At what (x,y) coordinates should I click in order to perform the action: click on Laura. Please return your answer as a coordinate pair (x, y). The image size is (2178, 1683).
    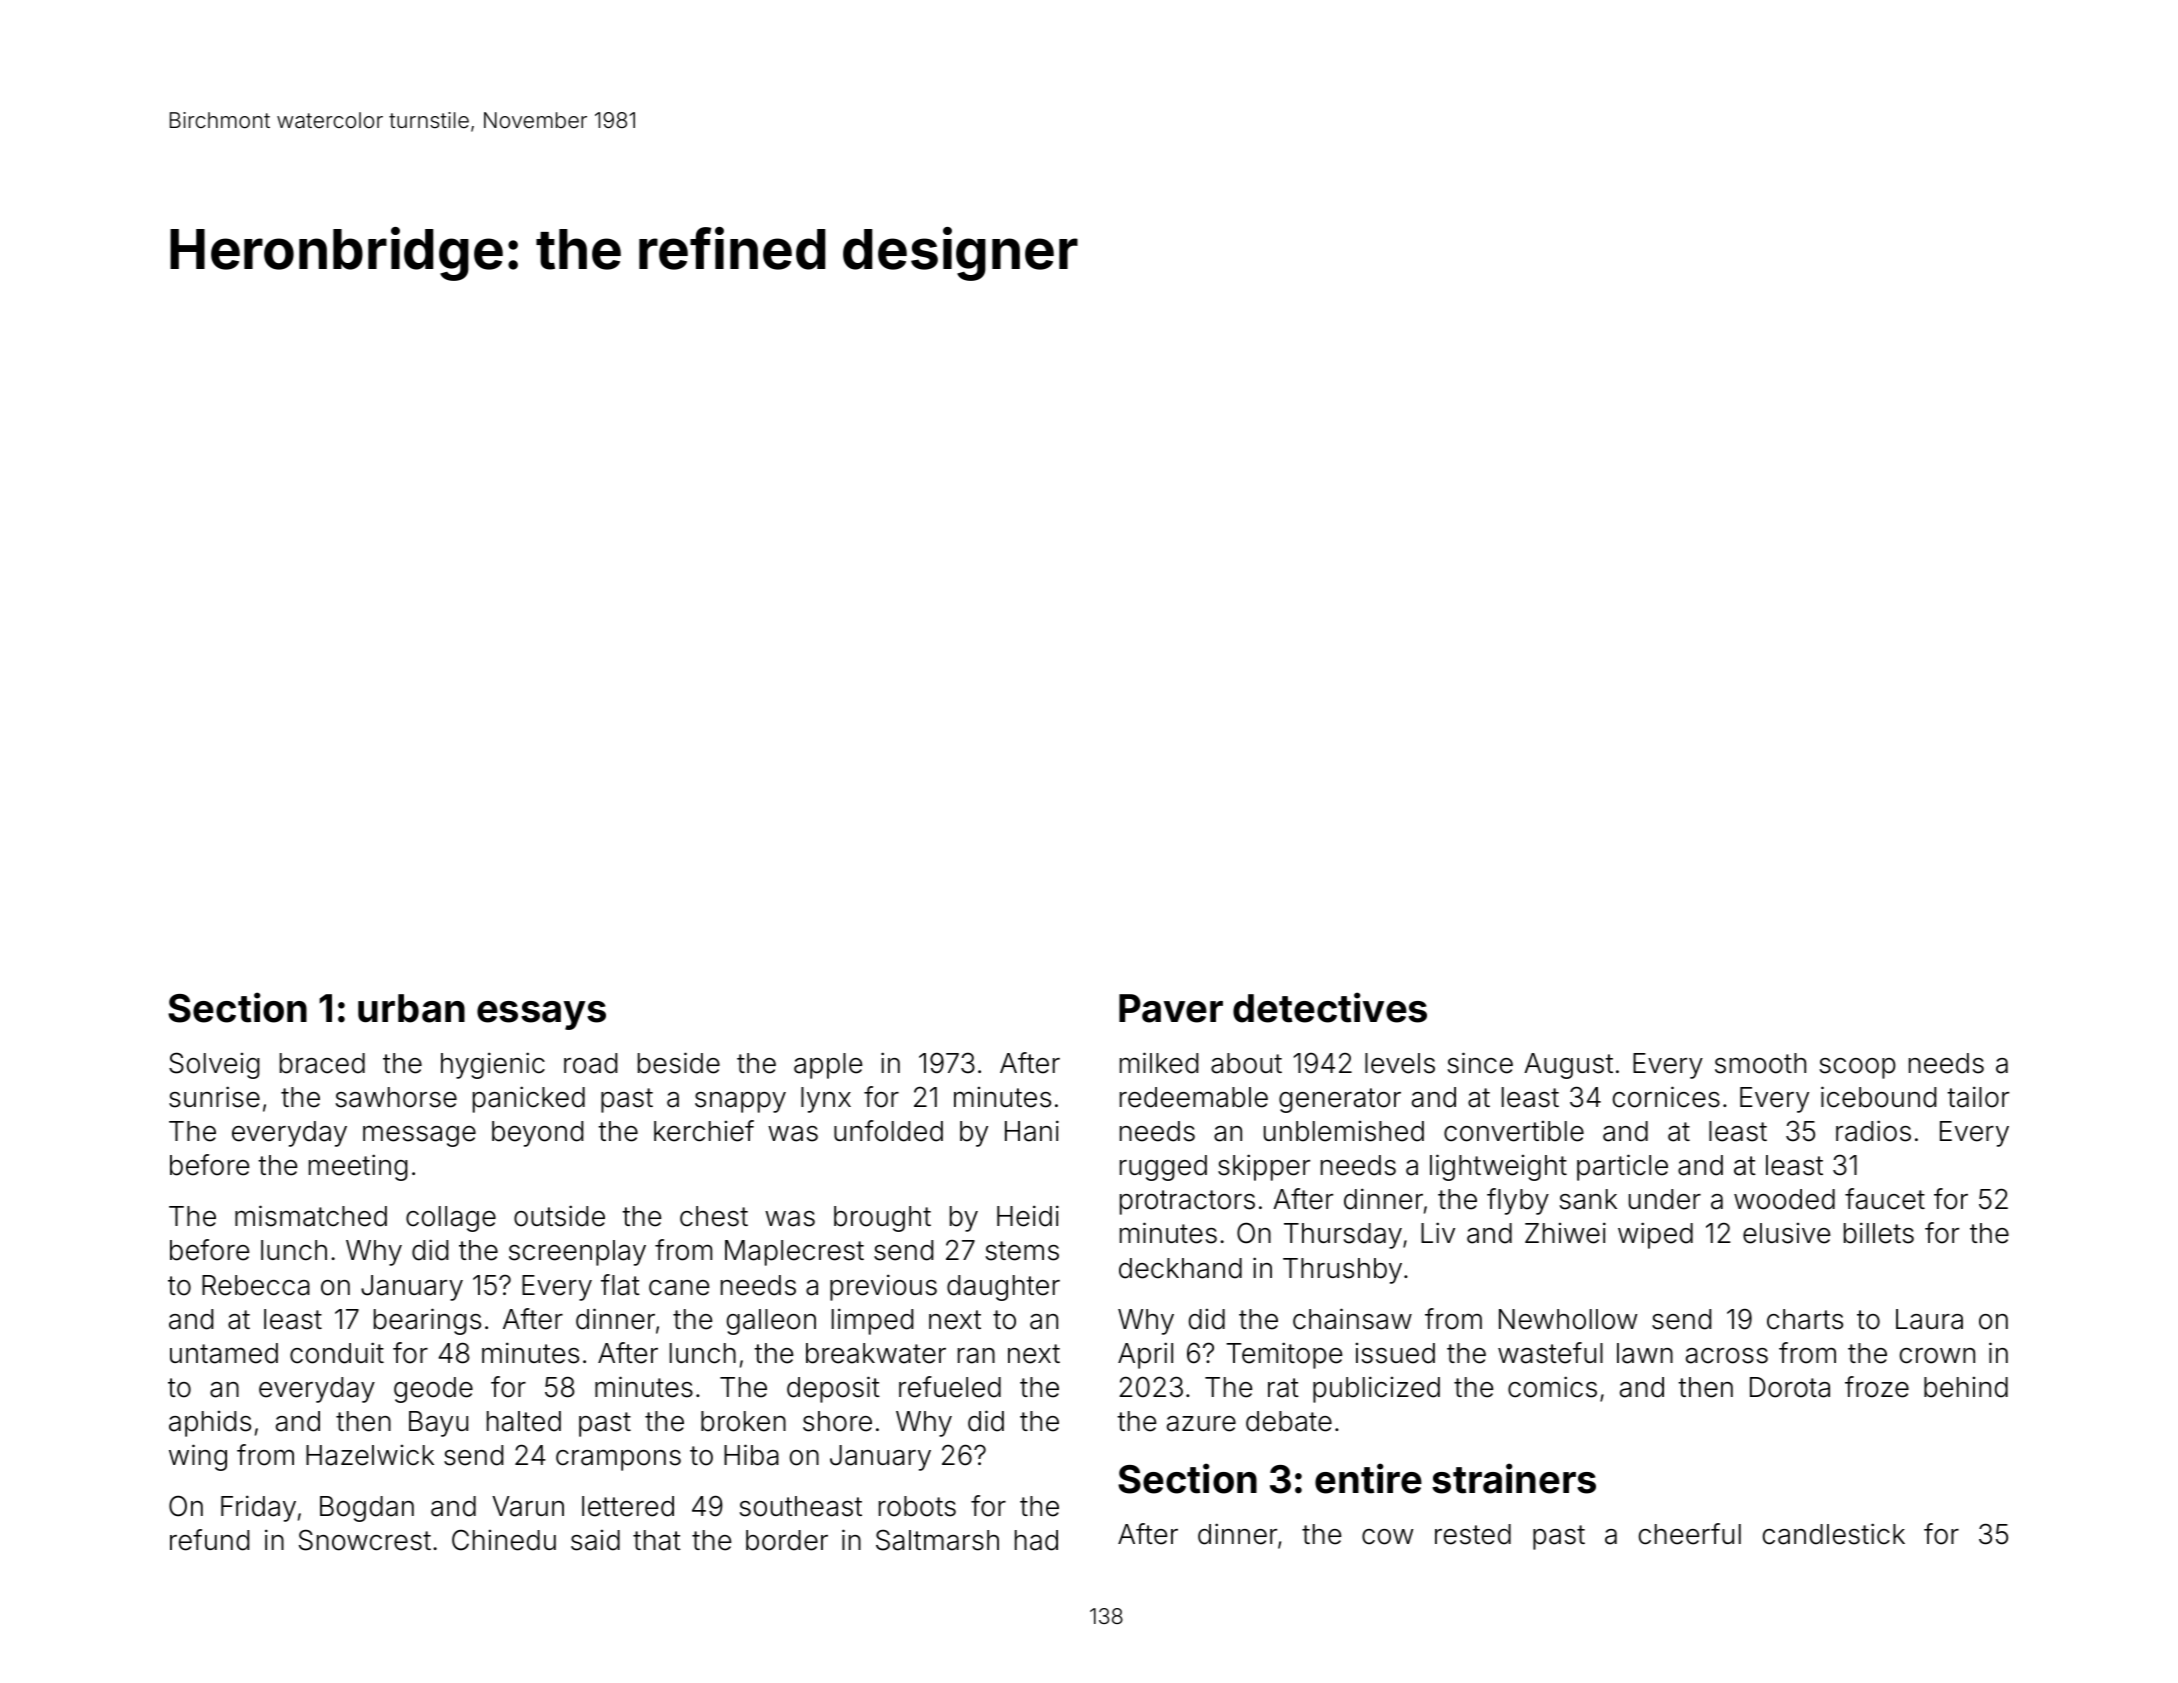
    Looking at the image, I should click on (1929, 1319).
